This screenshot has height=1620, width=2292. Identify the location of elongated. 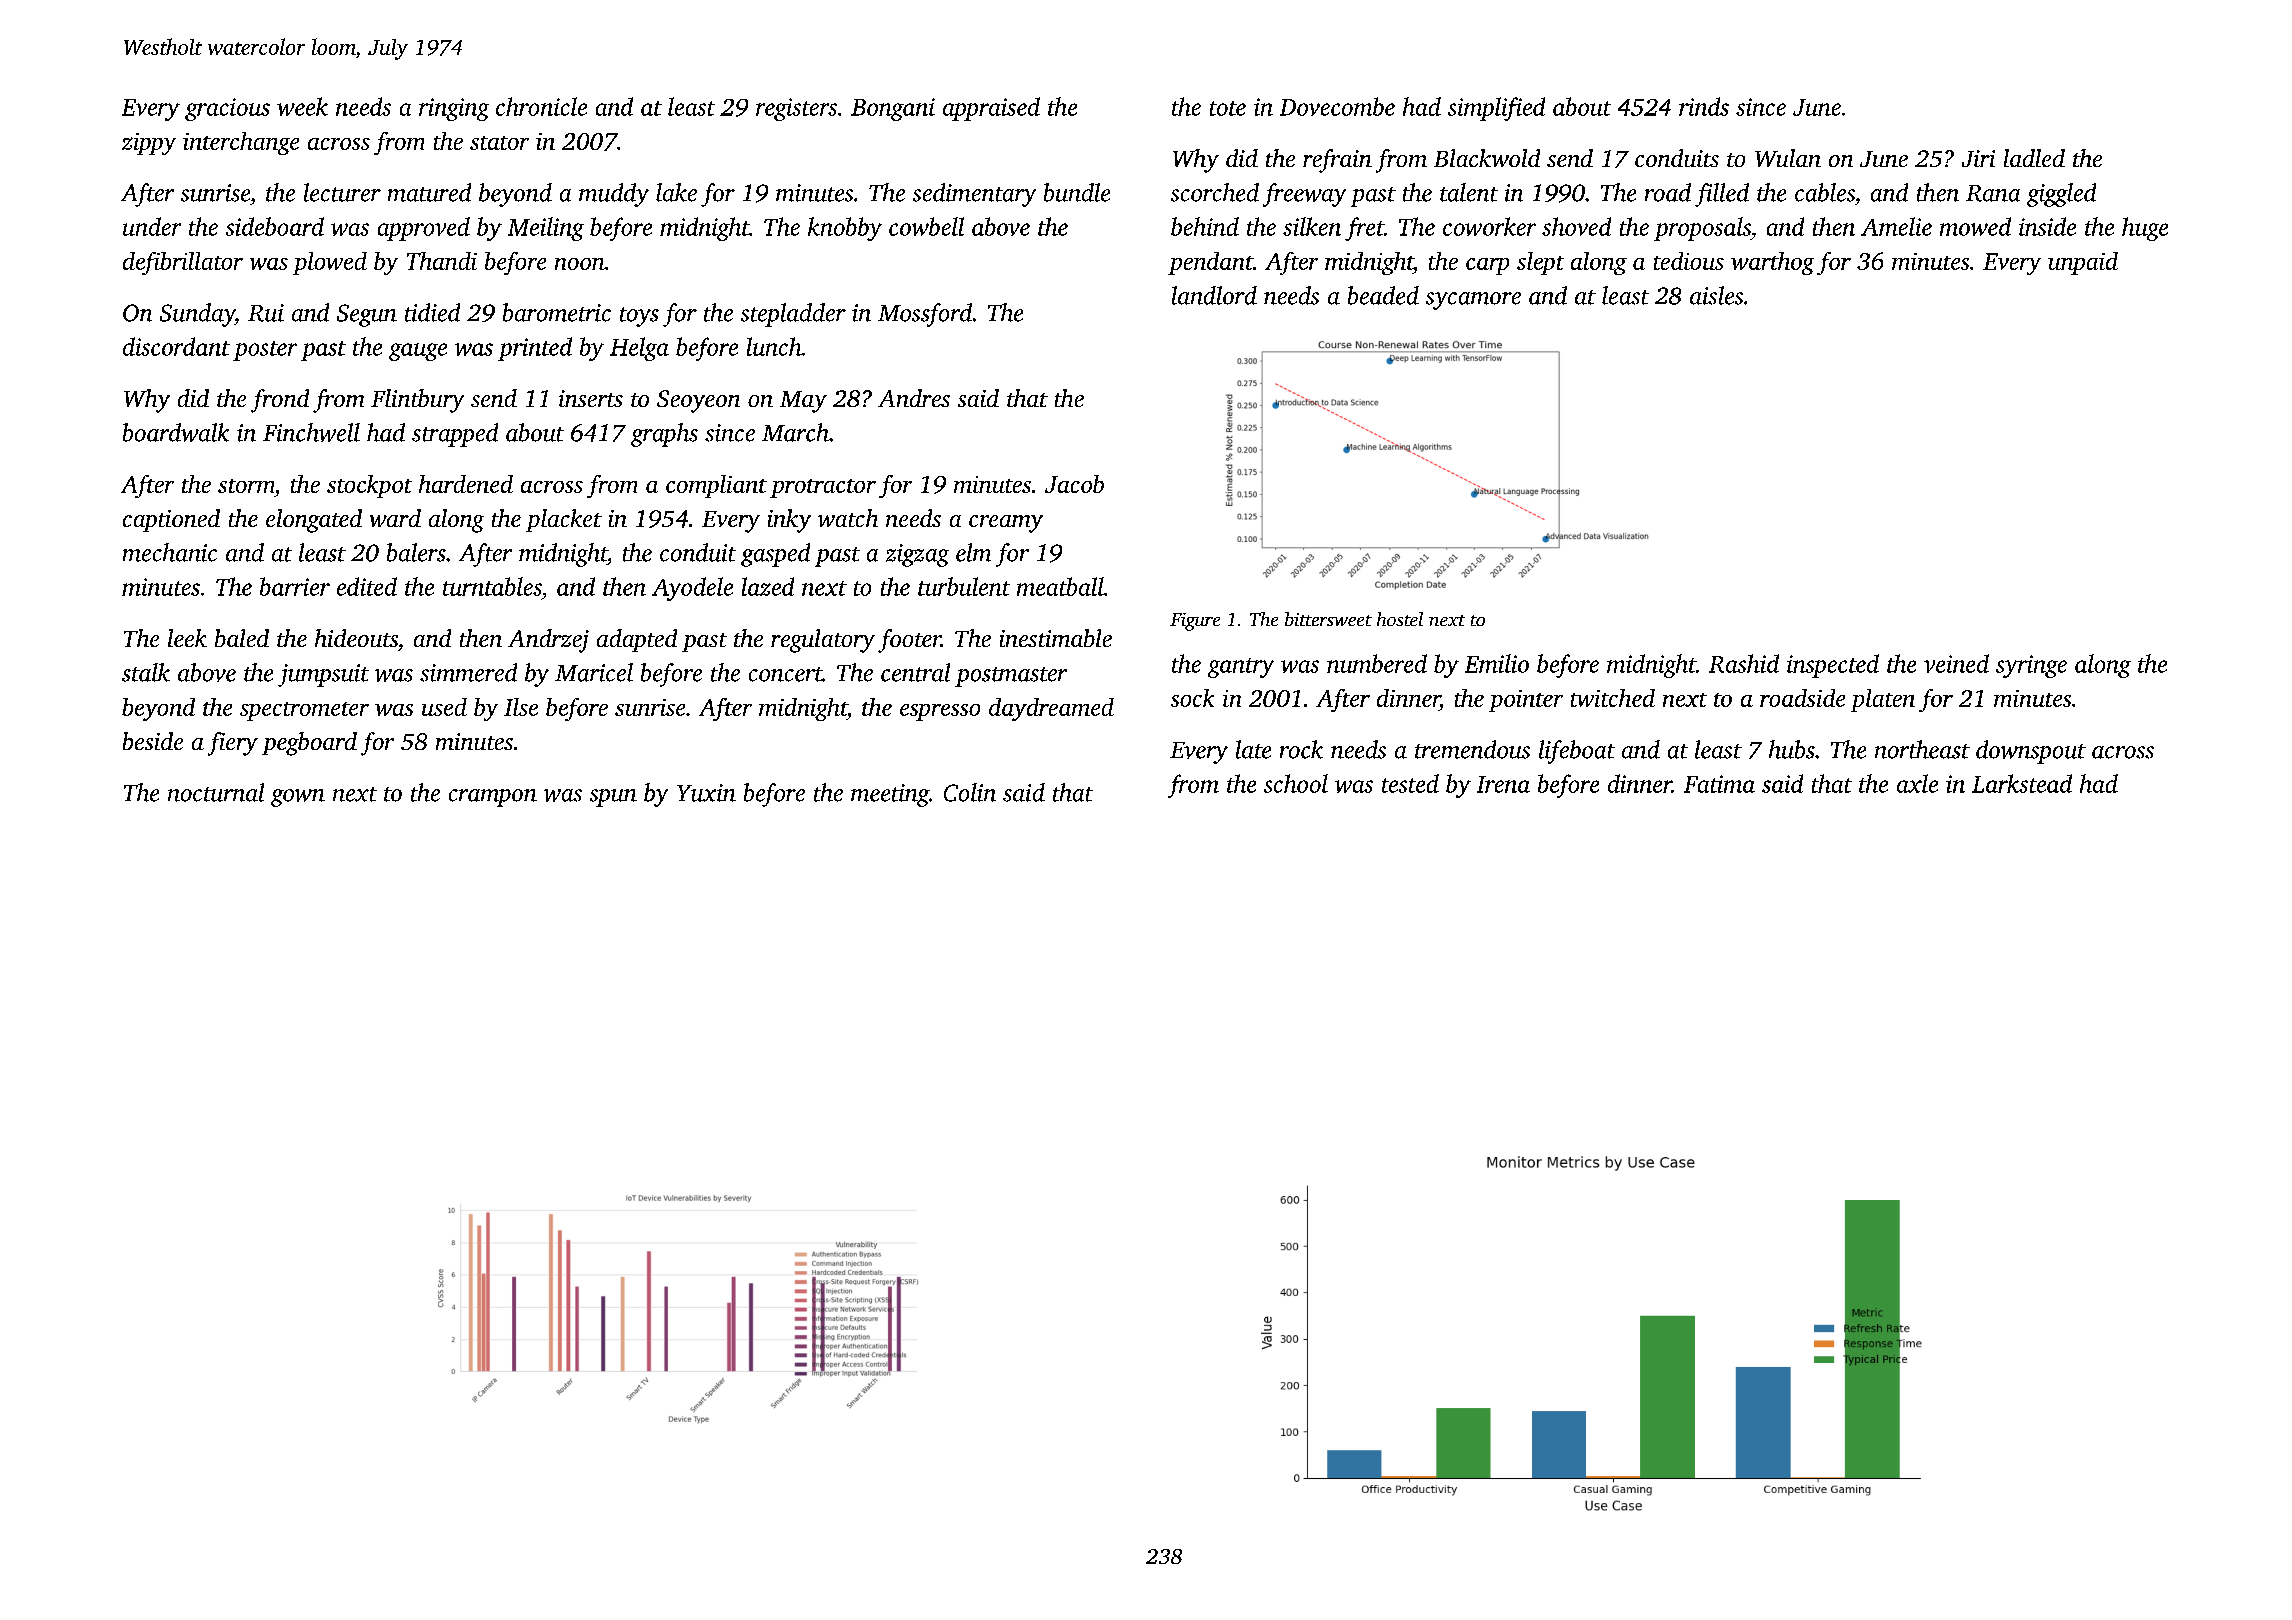
(314, 521).
